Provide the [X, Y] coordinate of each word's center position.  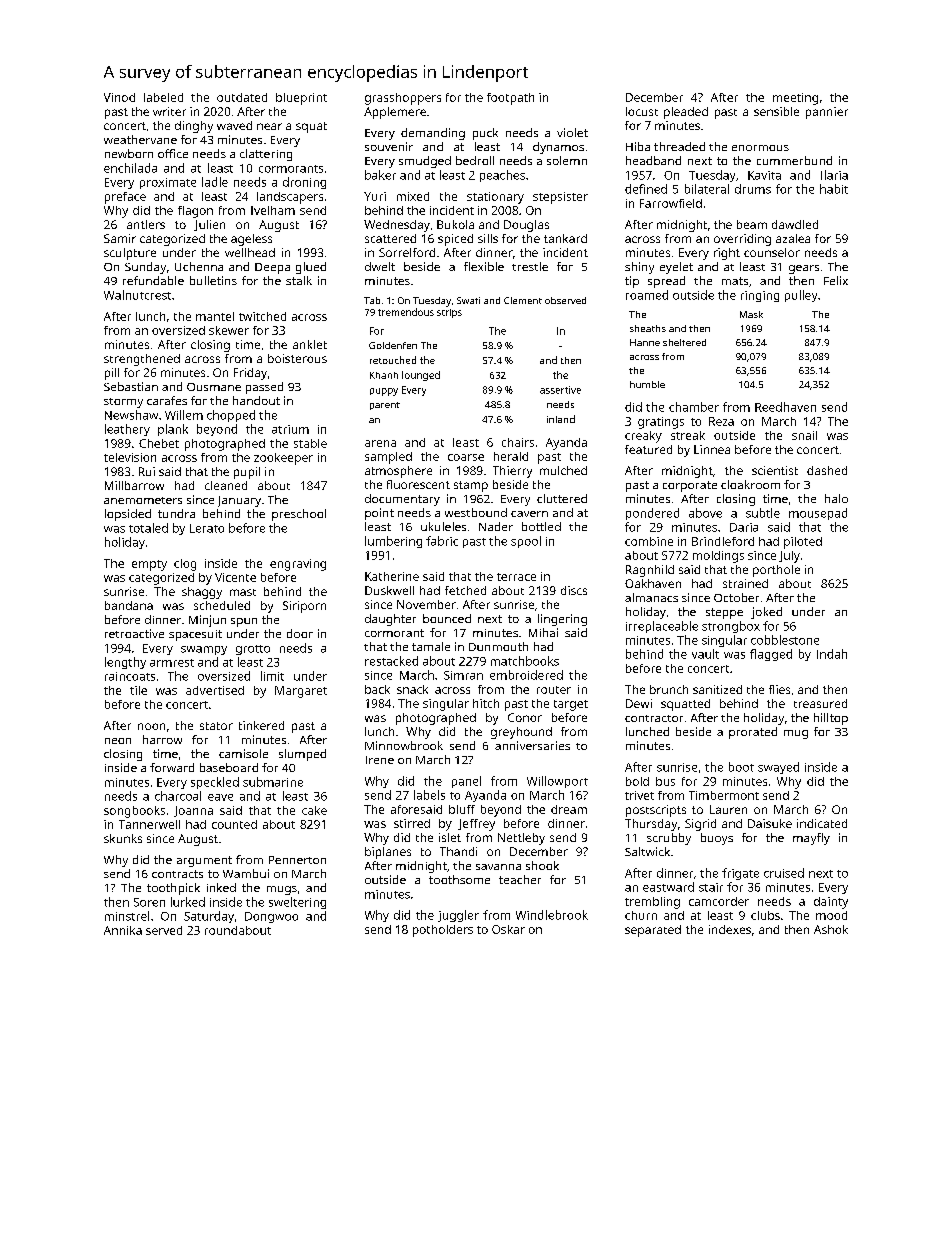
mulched [563, 470]
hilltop [831, 719]
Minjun [207, 621]
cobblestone [785, 640]
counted [234, 824]
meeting [795, 99]
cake [314, 810]
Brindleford [723, 541]
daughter [390, 620]
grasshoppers [403, 99]
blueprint [301, 99]
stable [310, 443]
